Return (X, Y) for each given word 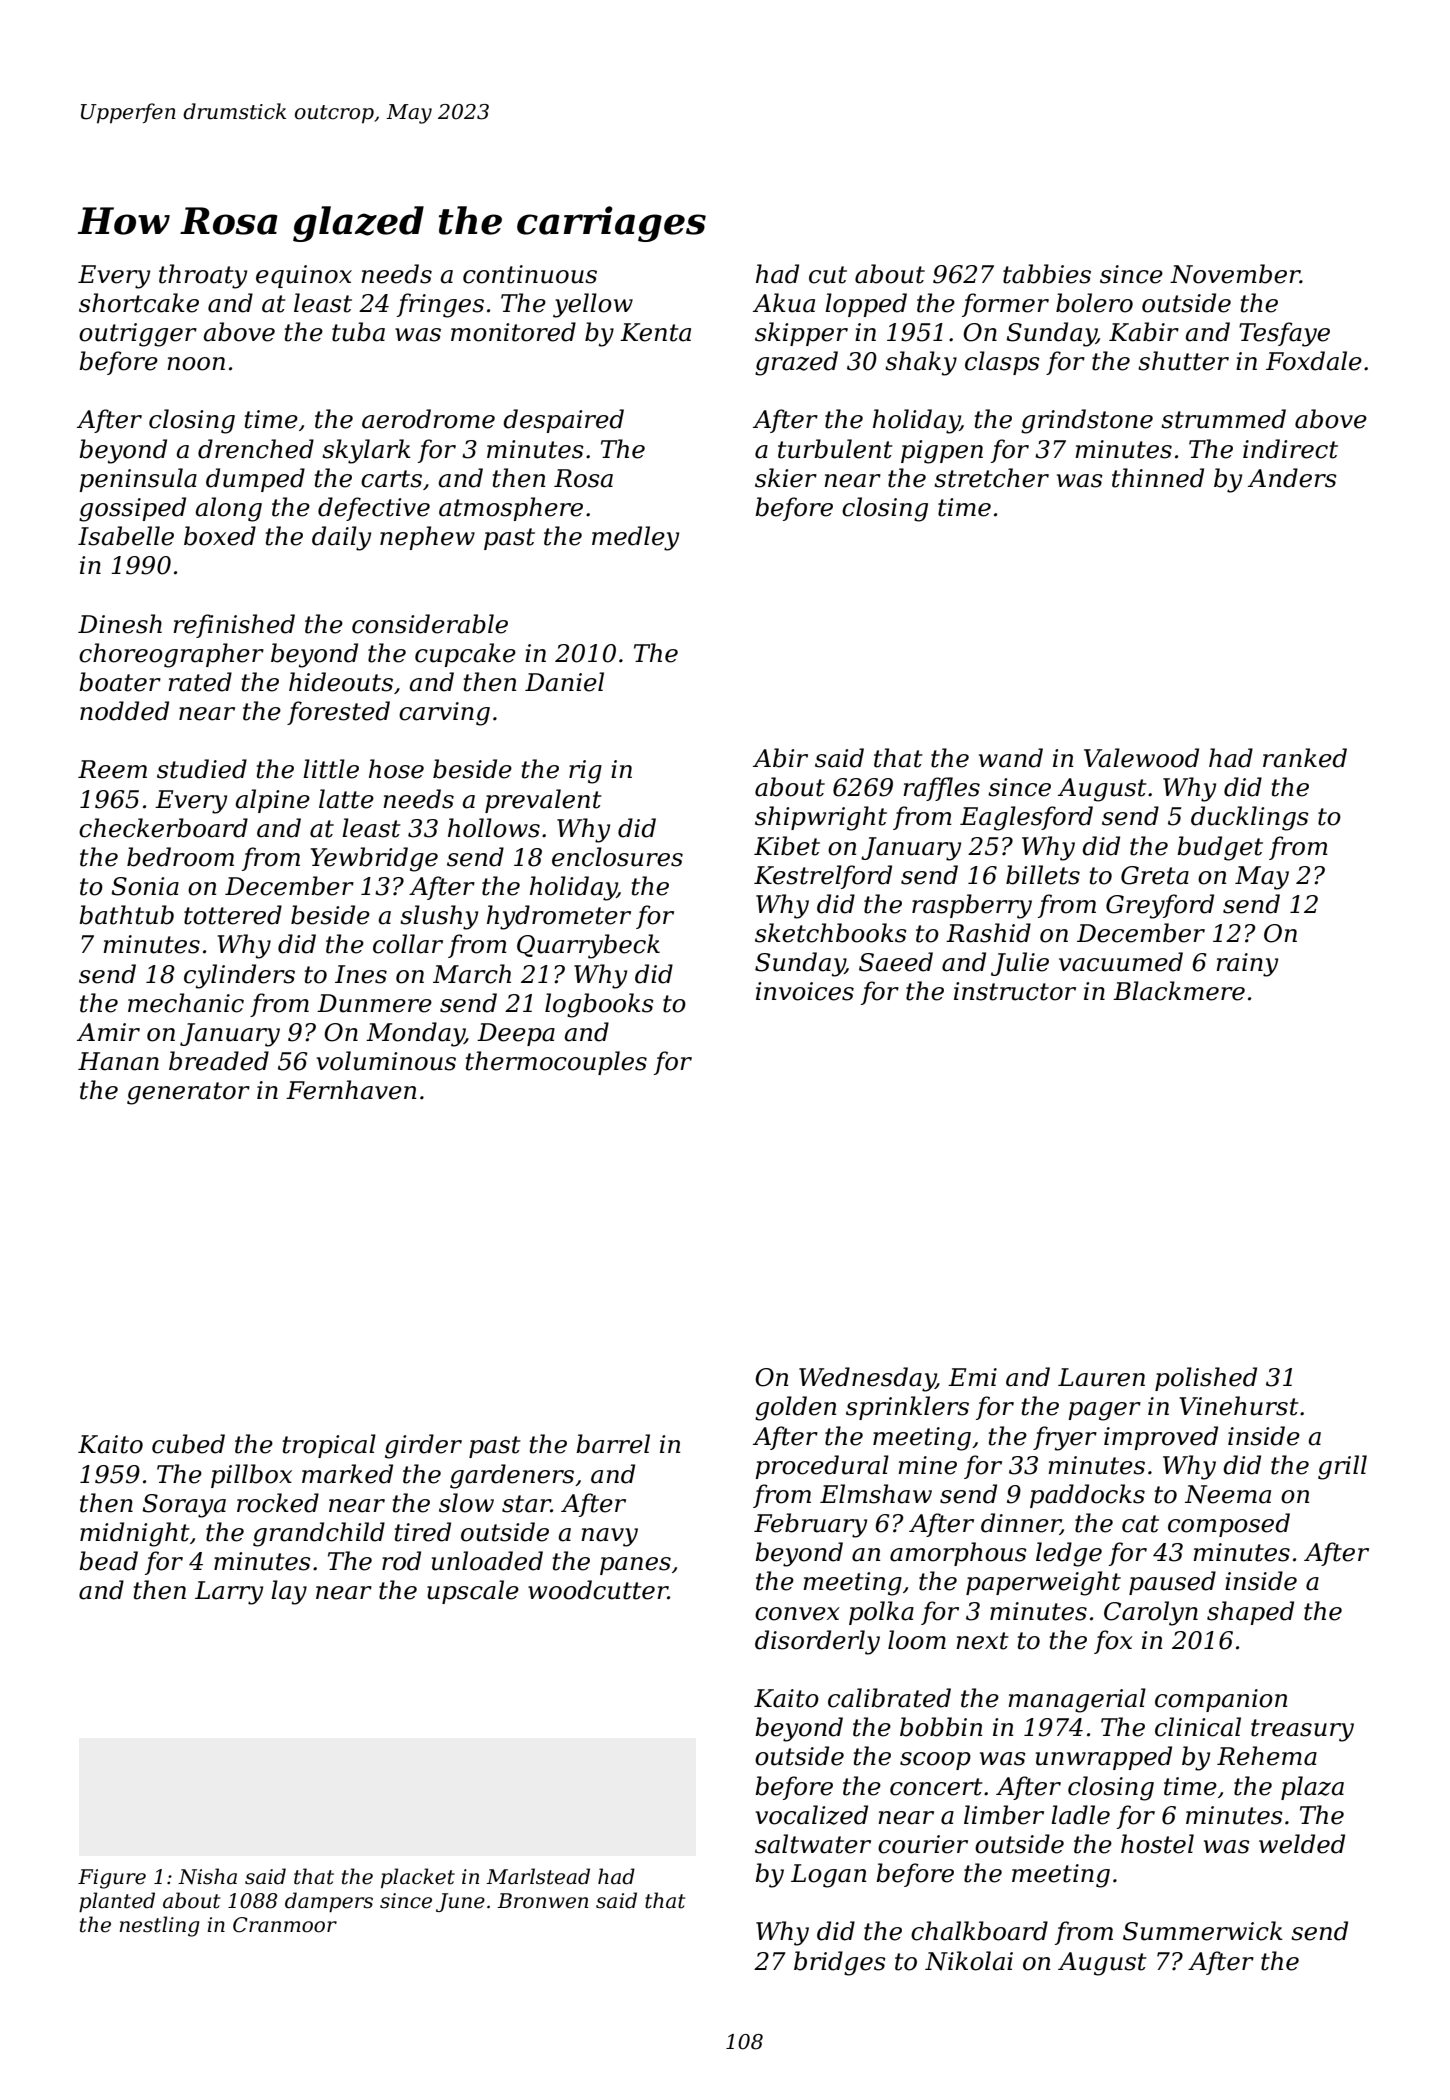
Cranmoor (285, 1925)
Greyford (1160, 906)
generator (188, 1093)
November (1235, 274)
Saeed (896, 962)
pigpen (942, 452)
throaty (203, 276)
